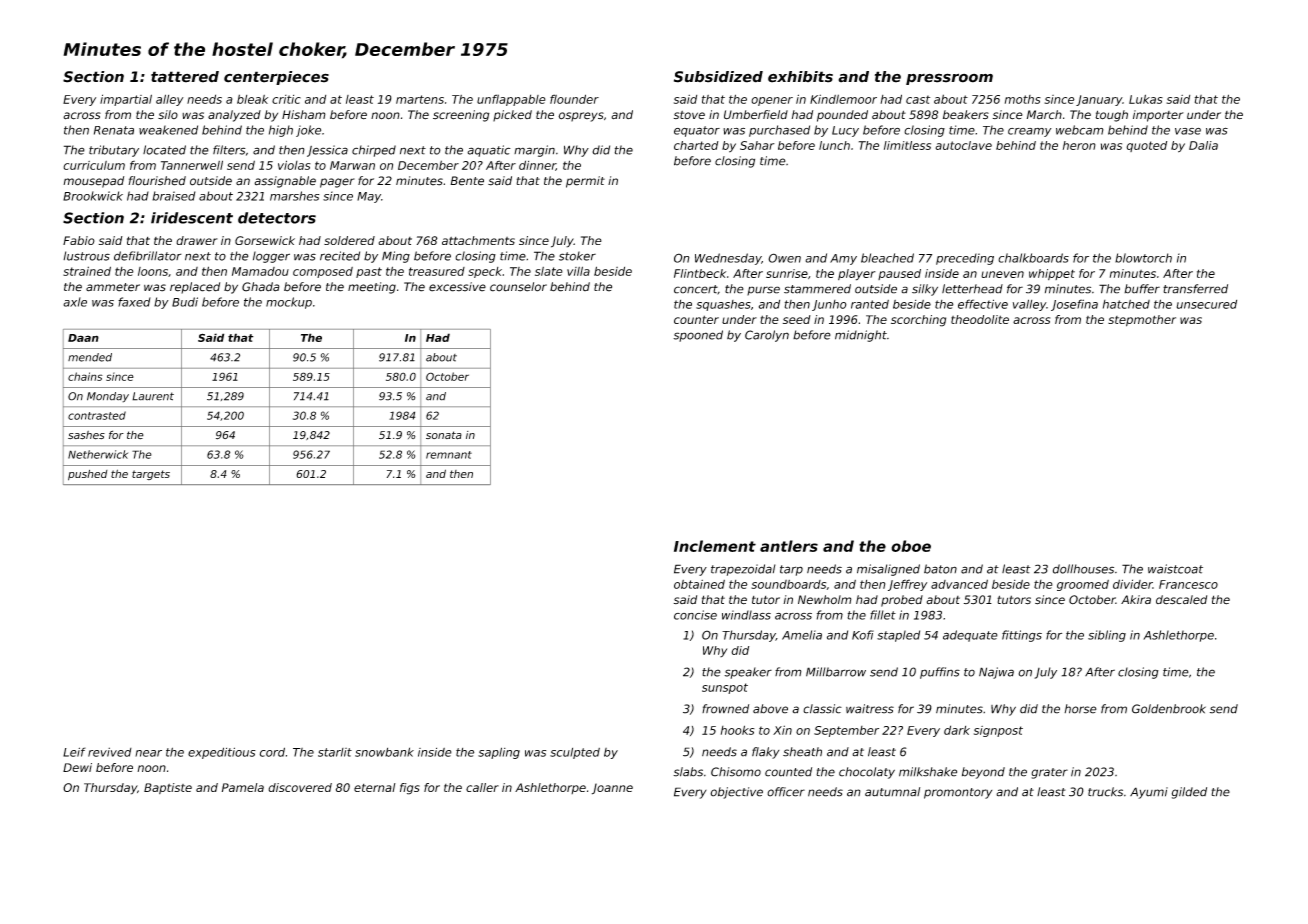 This page has width=1308, height=924. What do you see at coordinates (1188, 131) in the page?
I see `vase` at bounding box center [1188, 131].
